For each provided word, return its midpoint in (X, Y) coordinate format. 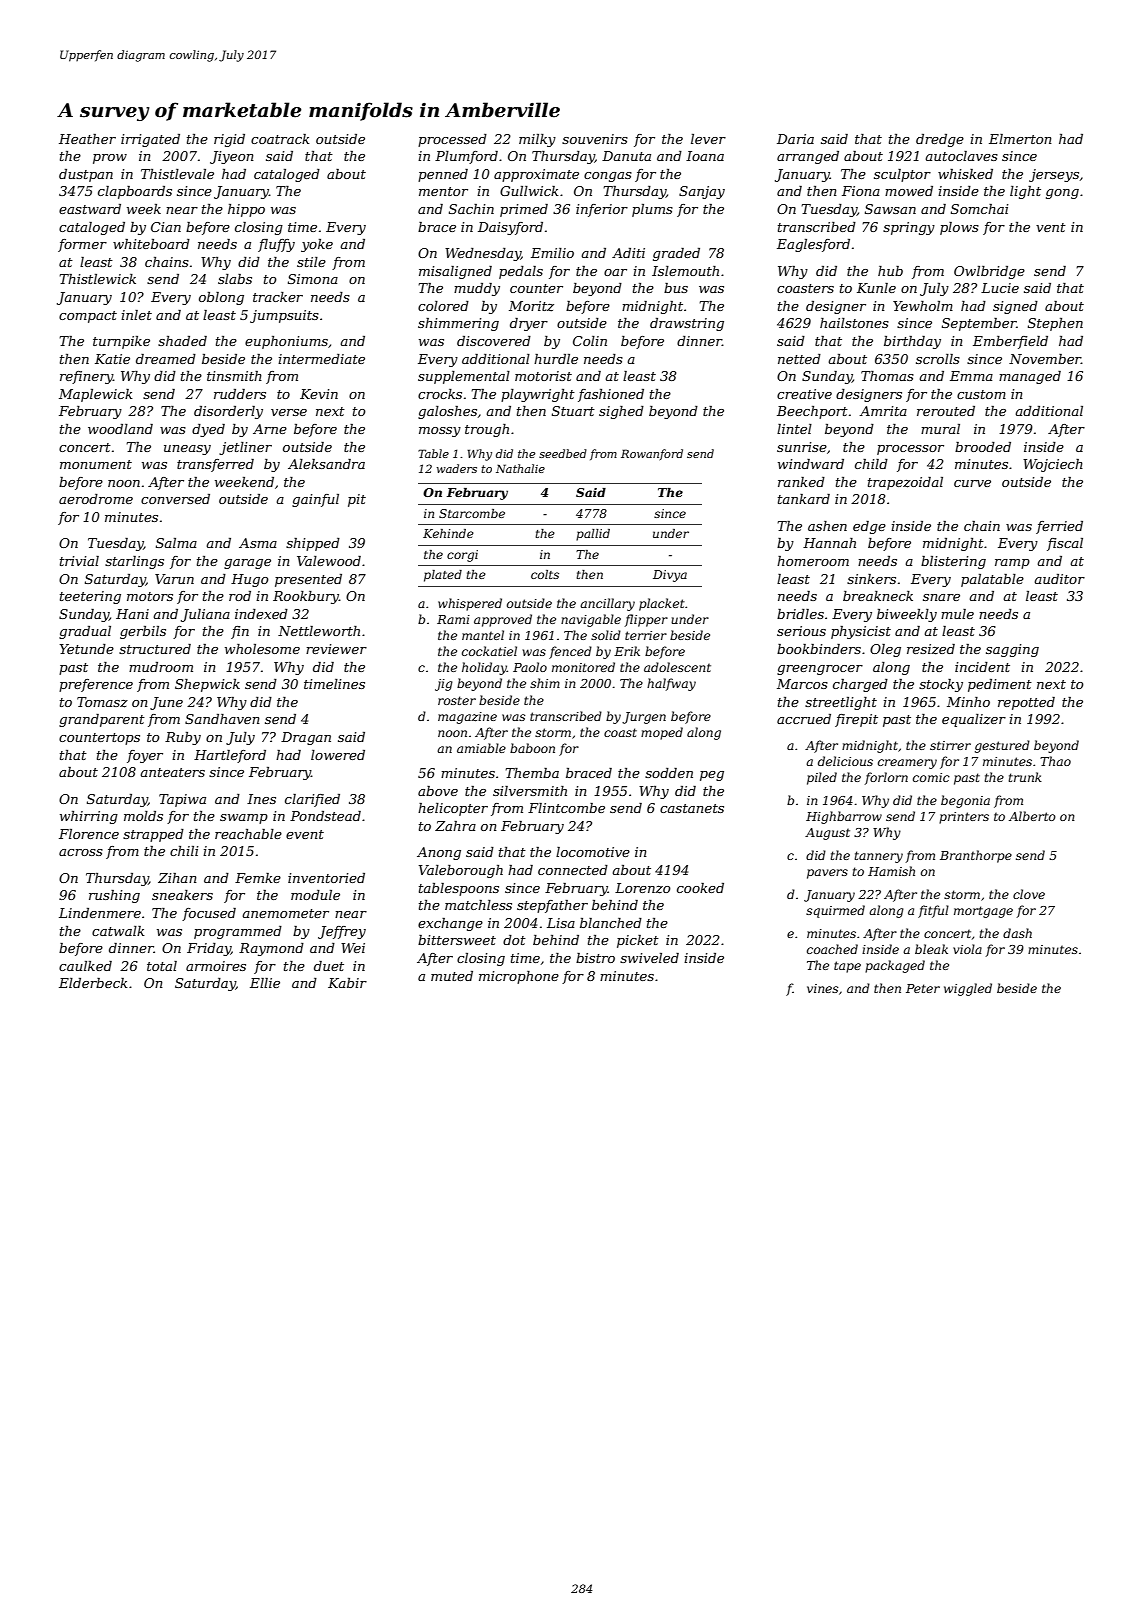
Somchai (980, 209)
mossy (440, 432)
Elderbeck (93, 983)
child (871, 464)
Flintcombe (566, 808)
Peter (923, 988)
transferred (215, 465)
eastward (90, 209)
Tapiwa (182, 800)
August (827, 834)
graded (676, 254)
